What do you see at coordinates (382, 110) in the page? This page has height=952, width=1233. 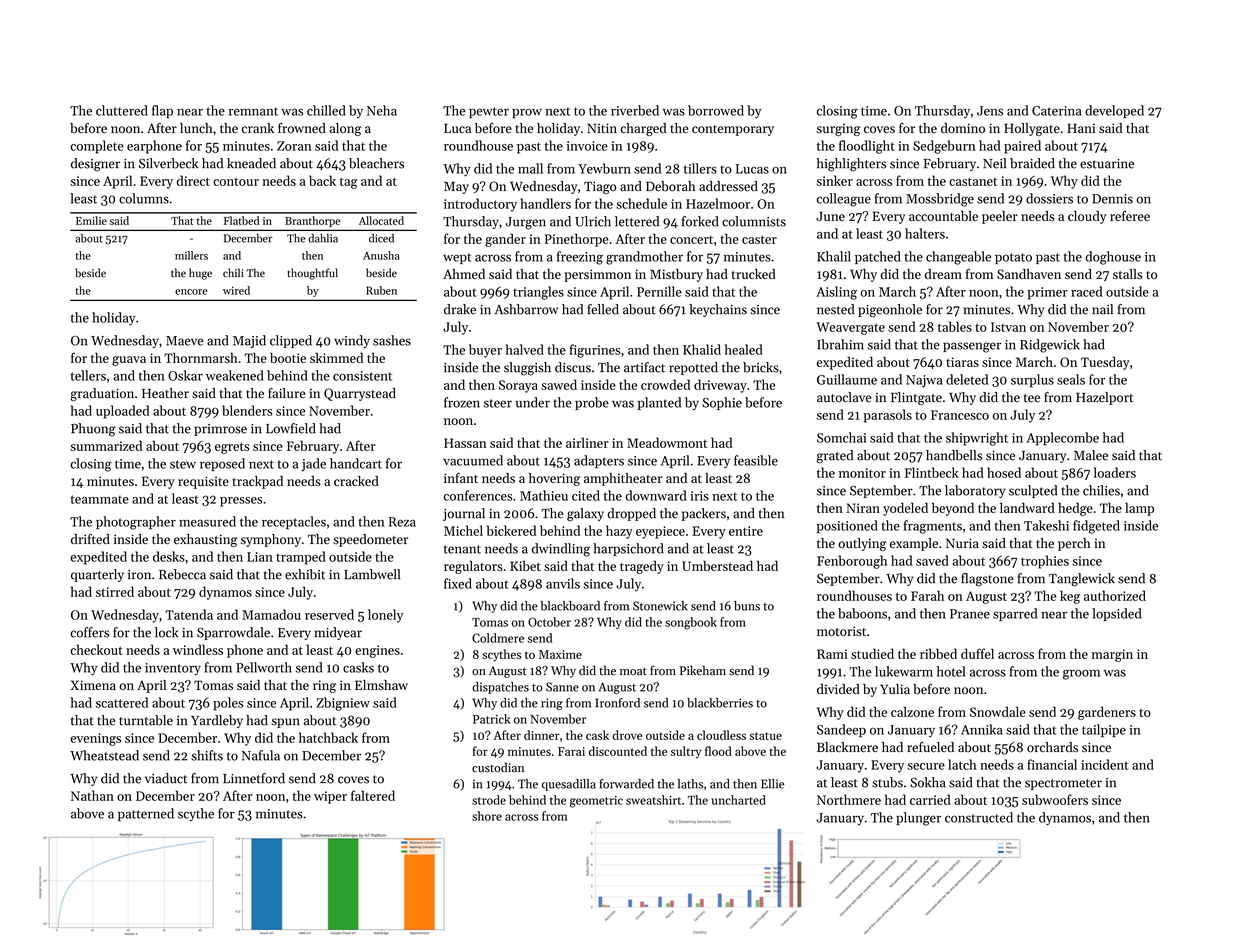 I see `Neha` at bounding box center [382, 110].
